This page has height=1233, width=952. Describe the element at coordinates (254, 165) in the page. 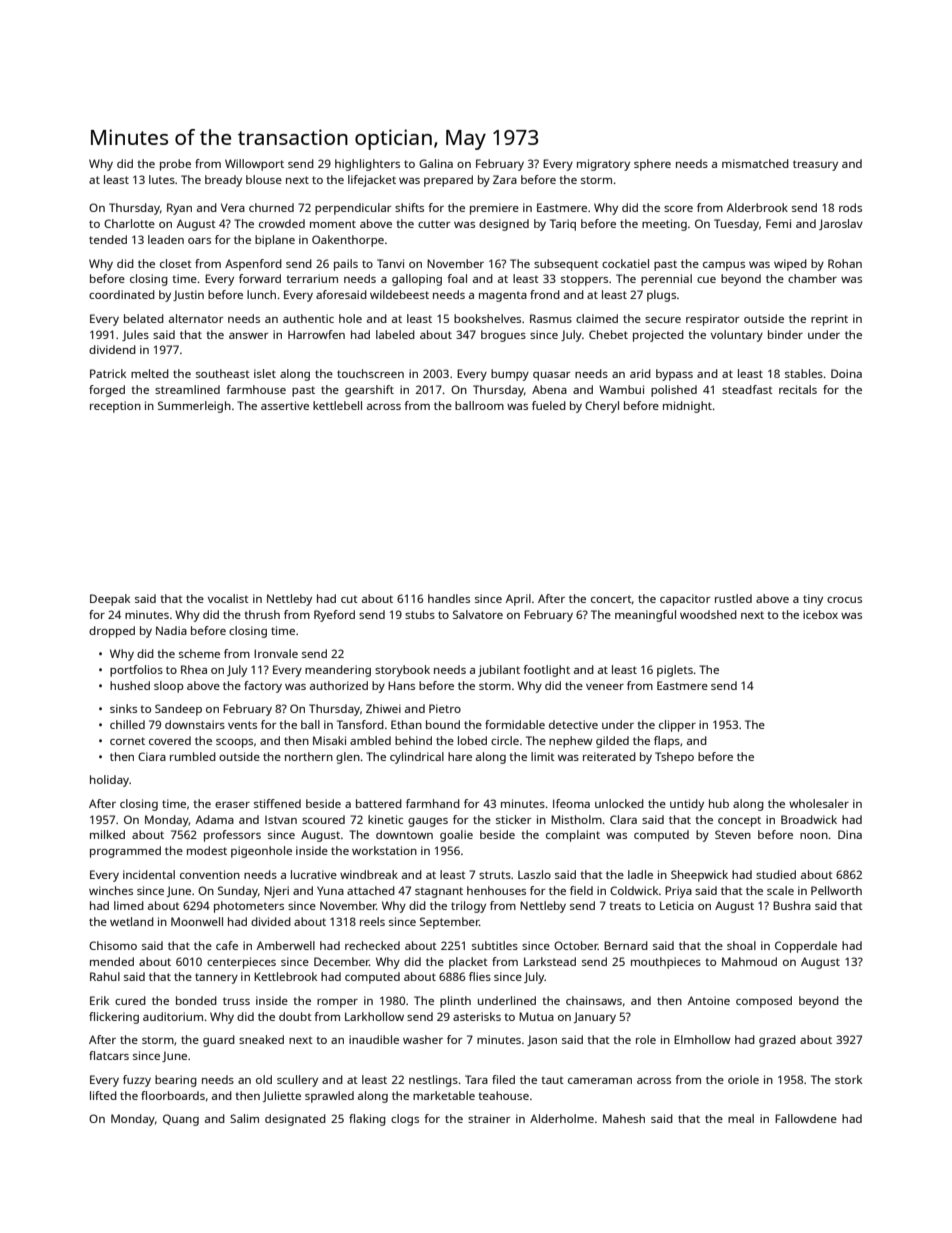

I see `Willowport` at that location.
